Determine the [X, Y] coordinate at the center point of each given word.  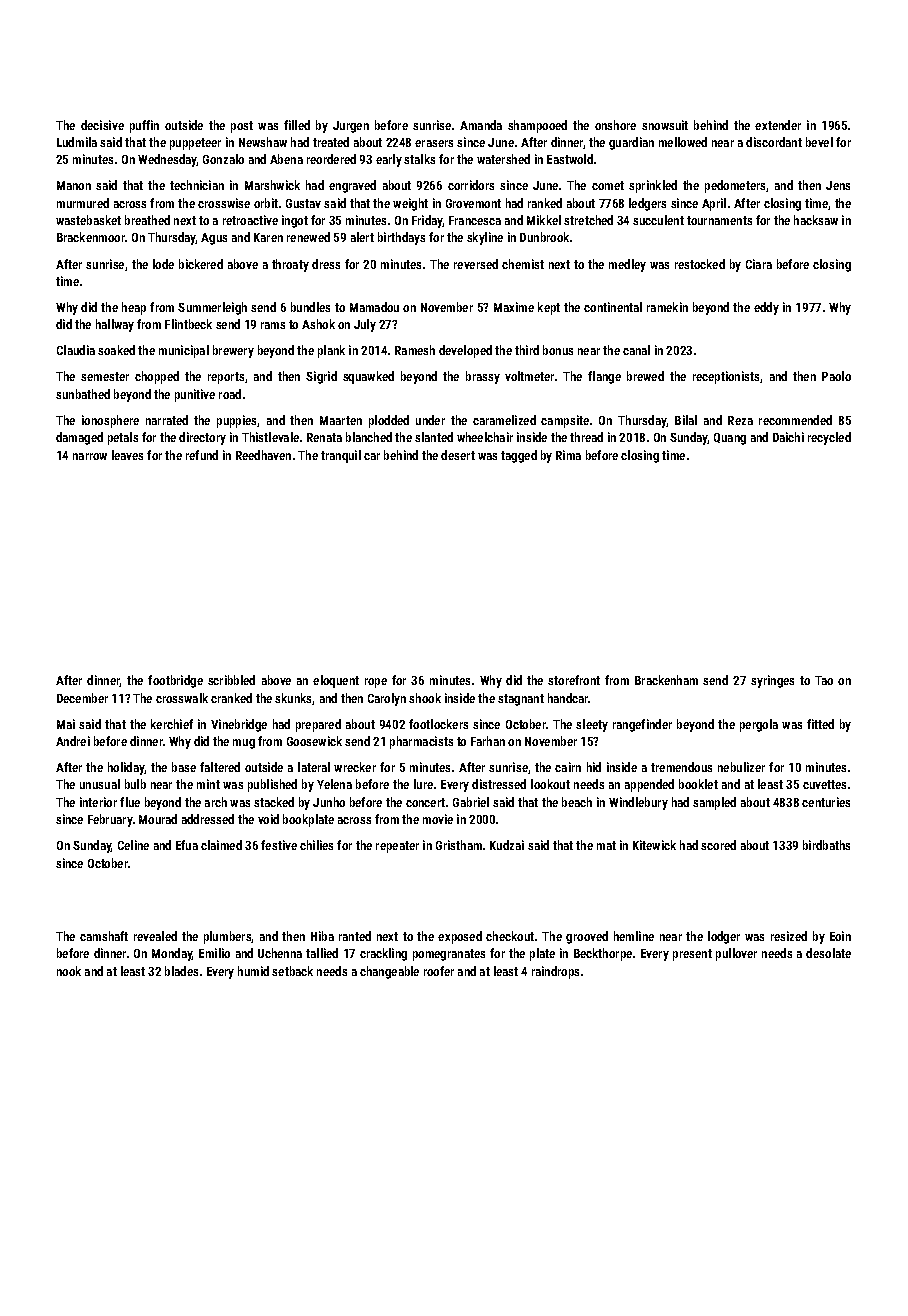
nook [69, 971]
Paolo [836, 376]
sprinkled [653, 186]
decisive [102, 125]
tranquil [341, 456]
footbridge [175, 681]
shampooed [537, 126]
